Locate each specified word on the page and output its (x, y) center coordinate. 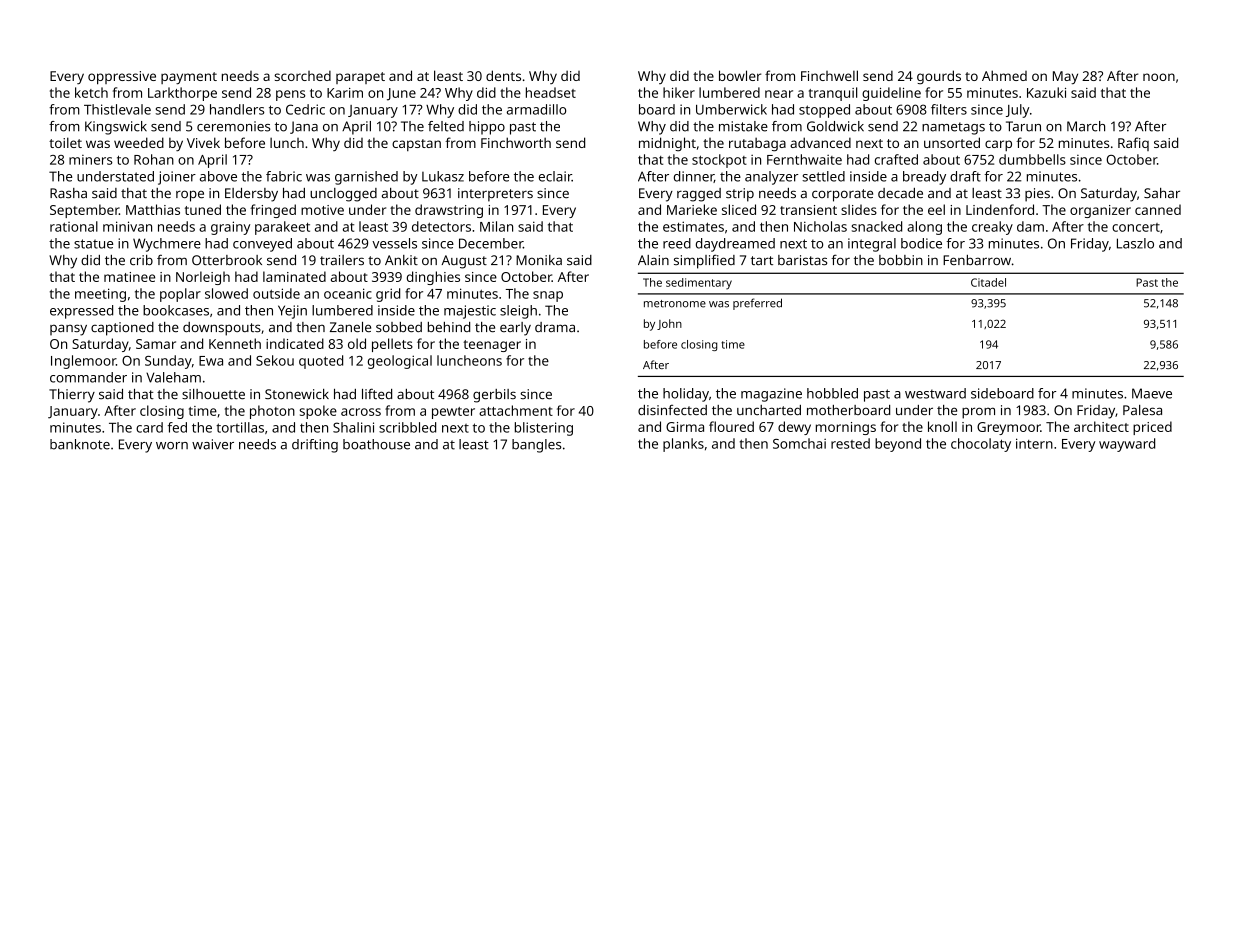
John (669, 324)
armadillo (536, 109)
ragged (699, 195)
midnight (667, 144)
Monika (539, 260)
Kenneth (235, 343)
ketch (91, 92)
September (84, 211)
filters (949, 109)
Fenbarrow (977, 260)
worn (172, 446)
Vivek (203, 142)
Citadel (988, 282)
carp (998, 145)
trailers (342, 260)
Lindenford (1000, 209)
